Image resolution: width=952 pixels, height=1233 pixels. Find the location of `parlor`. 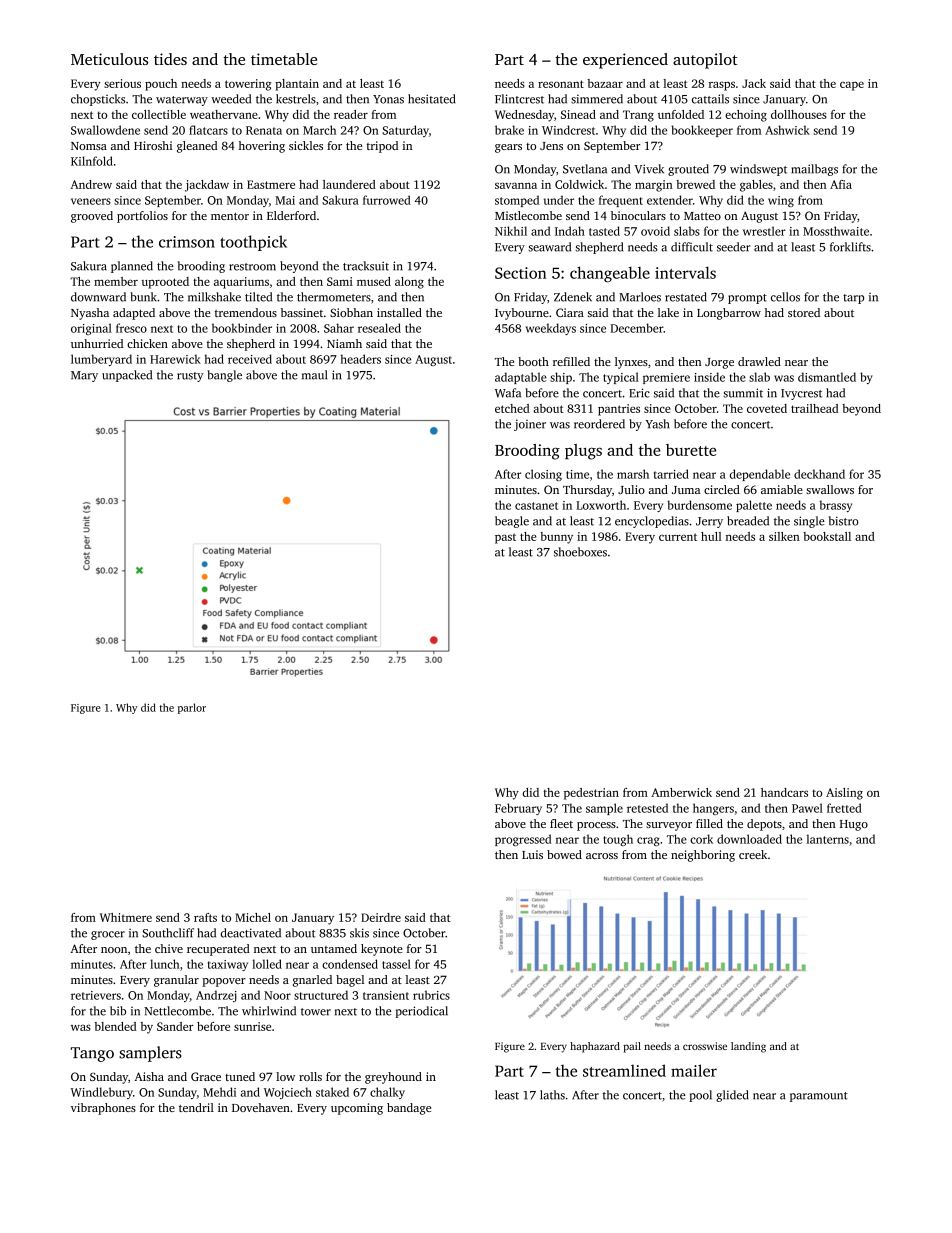

parlor is located at coordinates (192, 708).
